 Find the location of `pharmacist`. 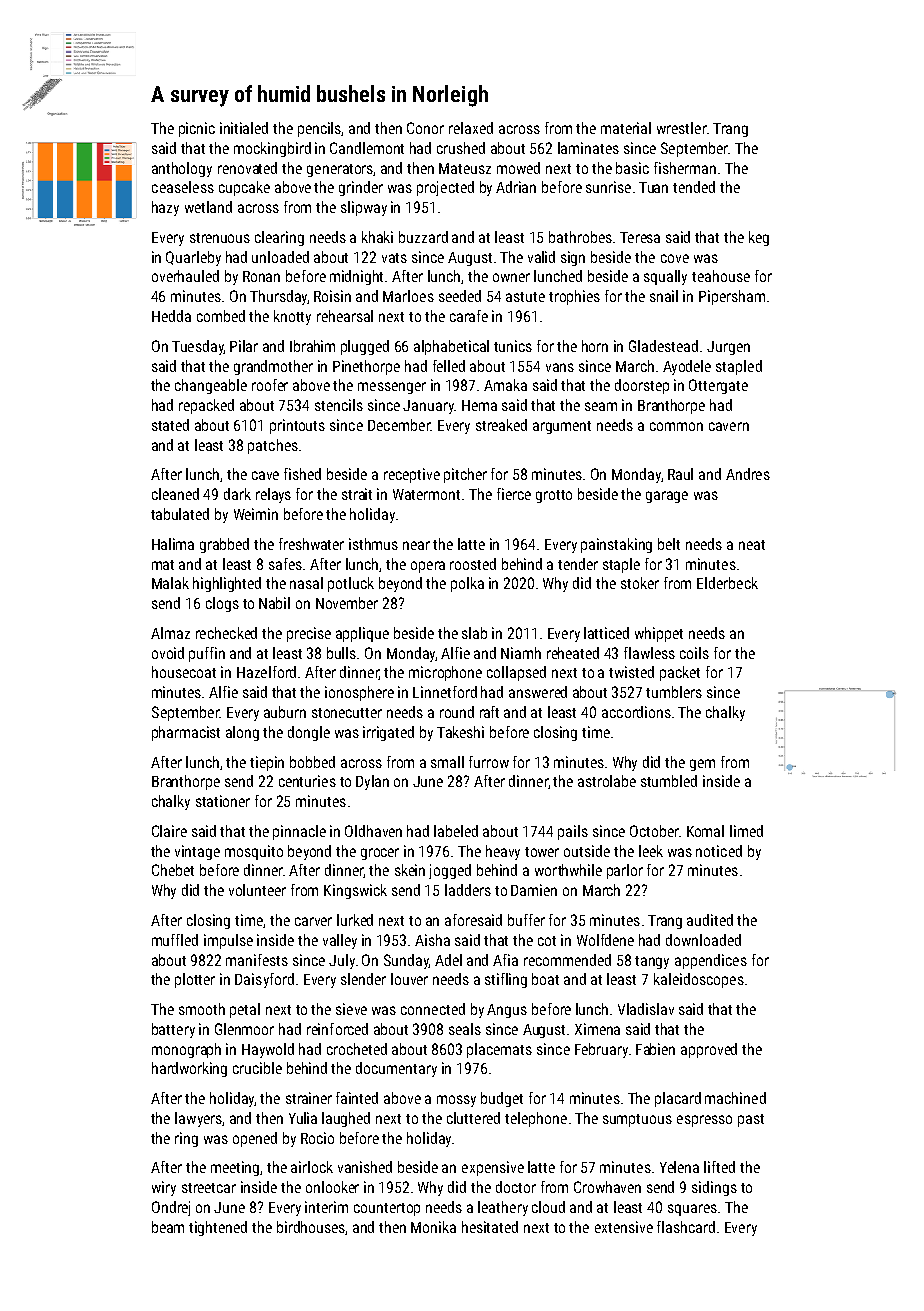

pharmacist is located at coordinates (186, 733).
